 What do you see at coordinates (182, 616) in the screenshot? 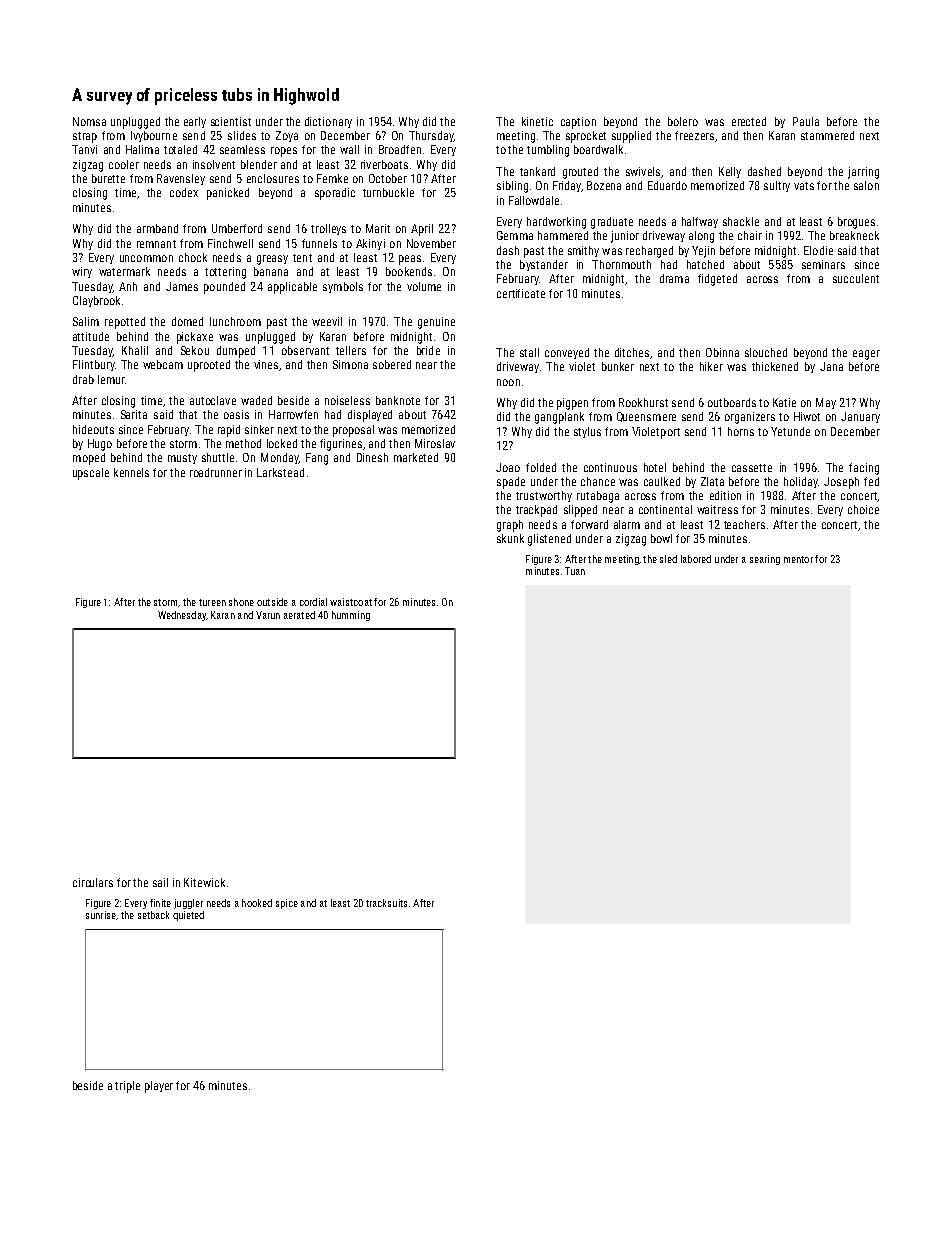
I see `Wednesday` at bounding box center [182, 616].
